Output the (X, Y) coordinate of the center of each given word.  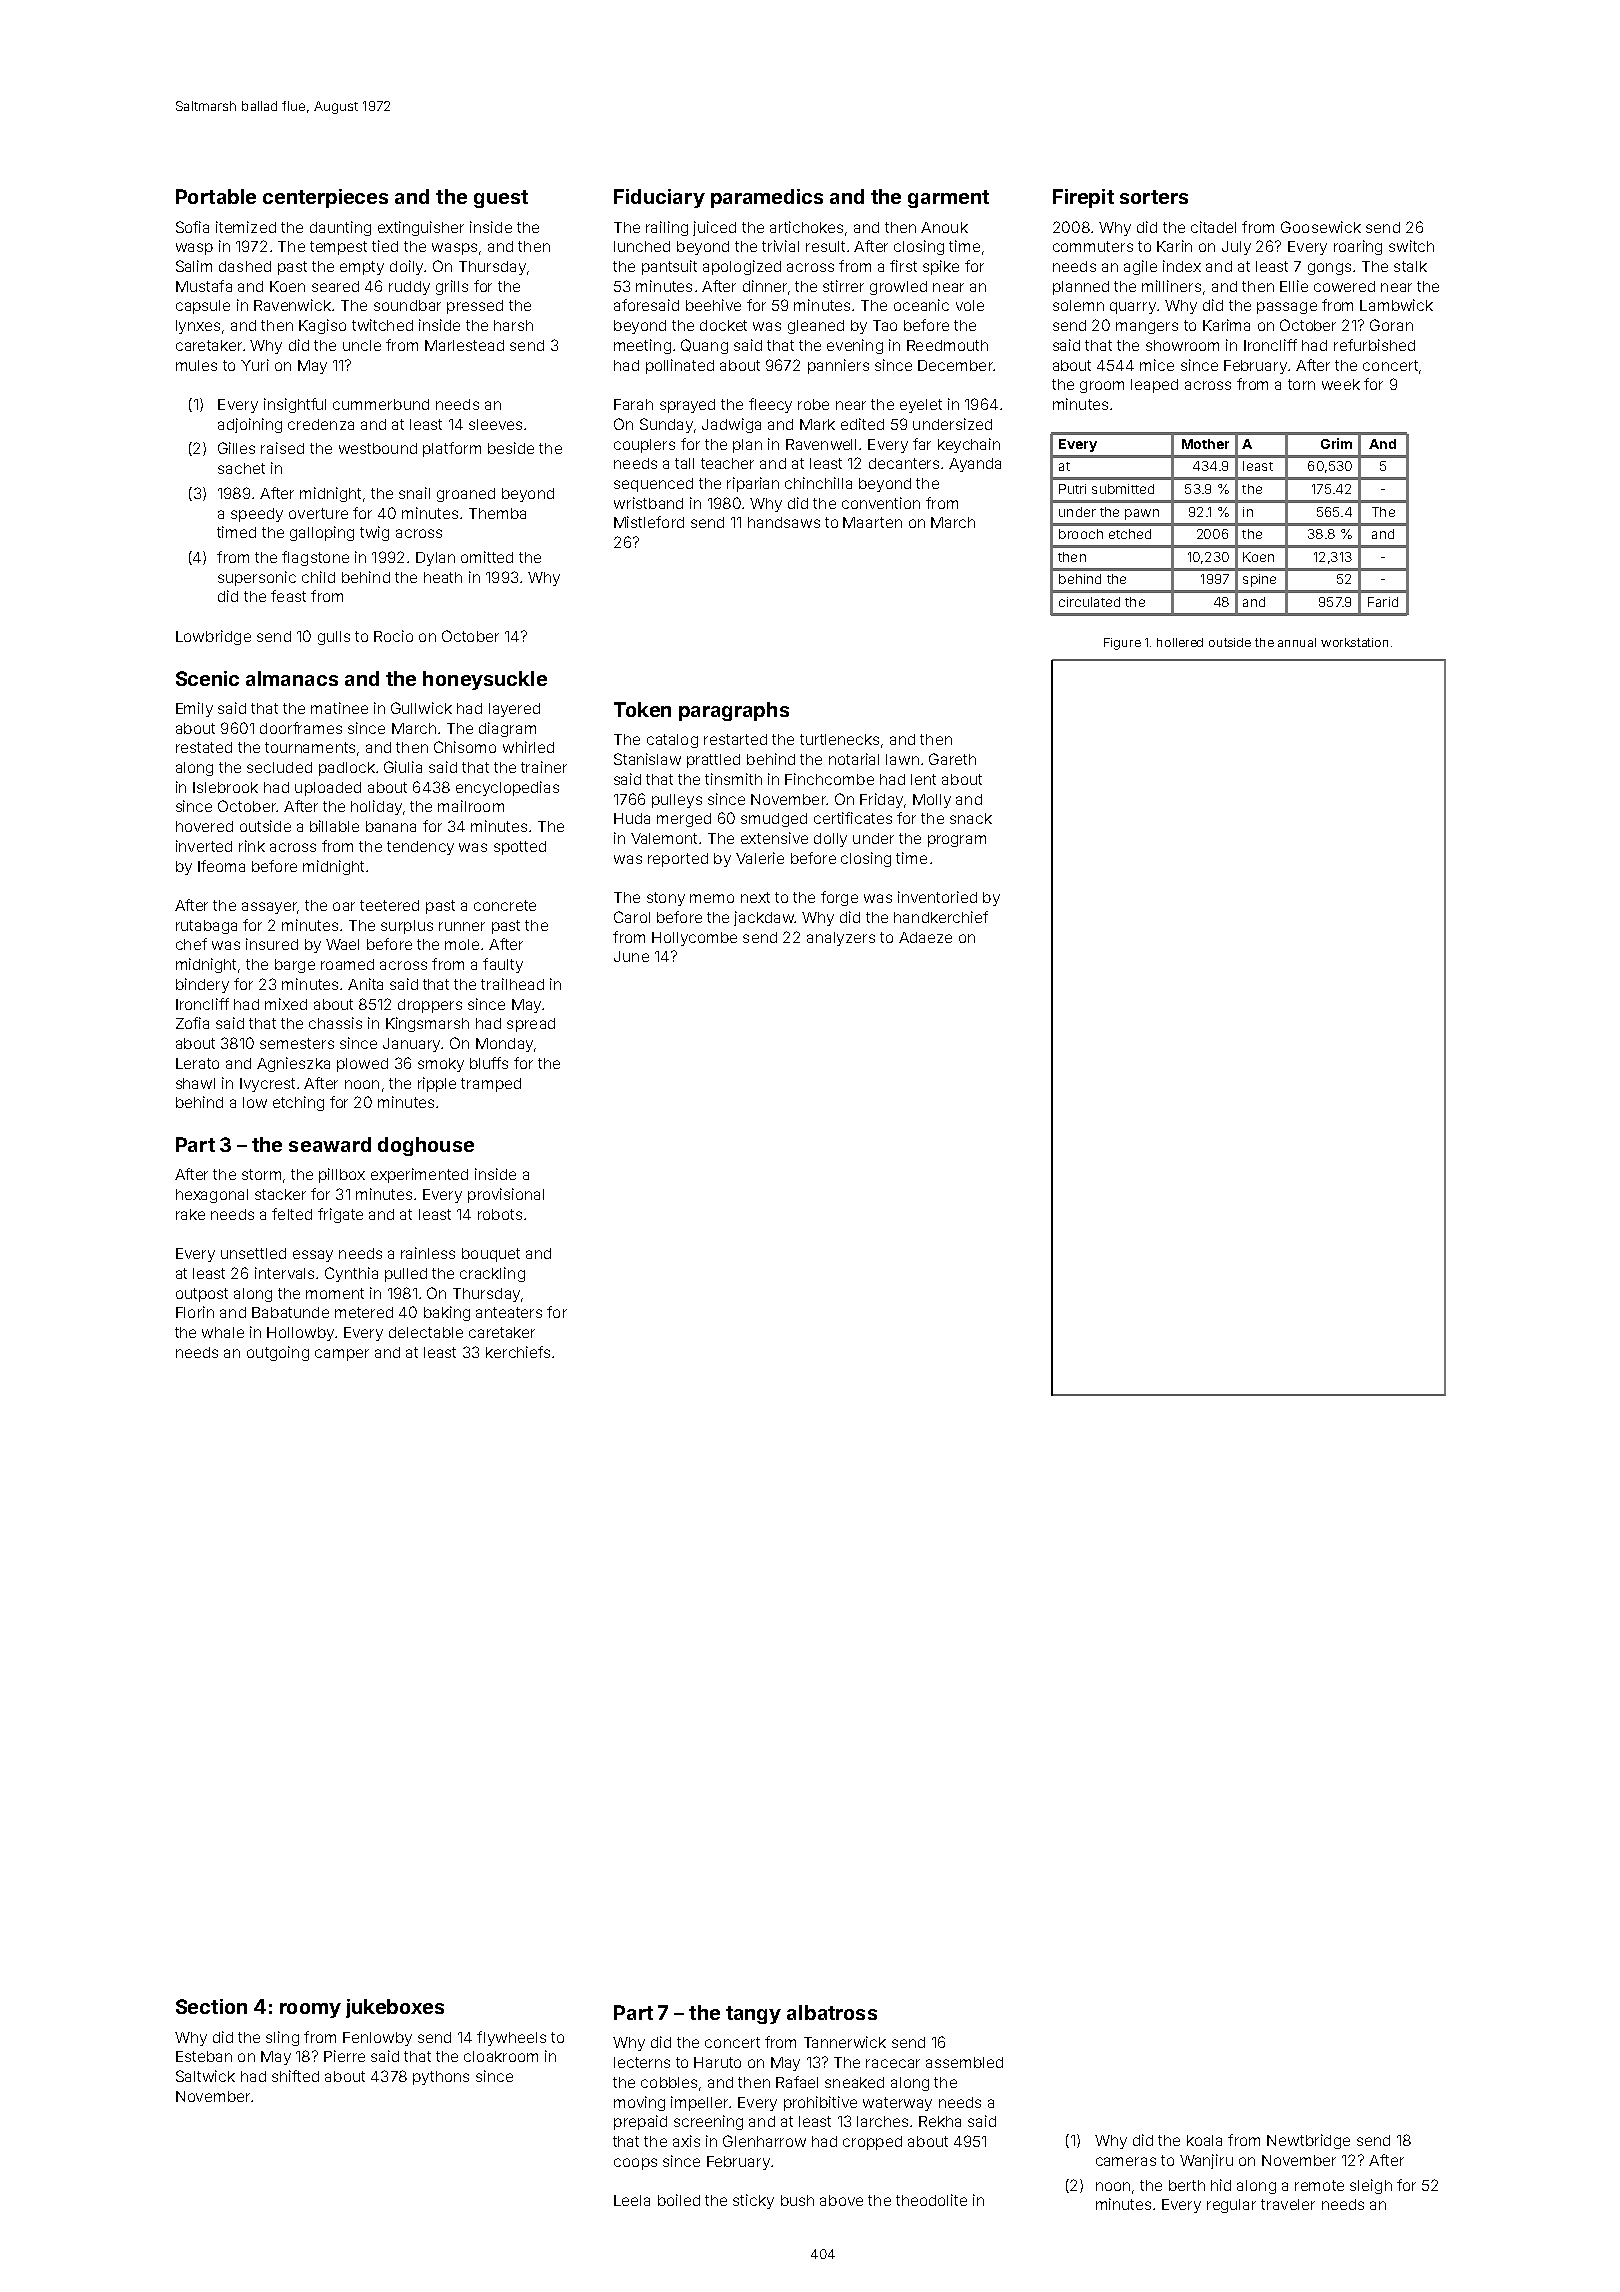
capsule (203, 307)
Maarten (872, 522)
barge (295, 966)
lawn (902, 759)
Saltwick (205, 2076)
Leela (632, 2200)
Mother (1205, 444)
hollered (1180, 642)
